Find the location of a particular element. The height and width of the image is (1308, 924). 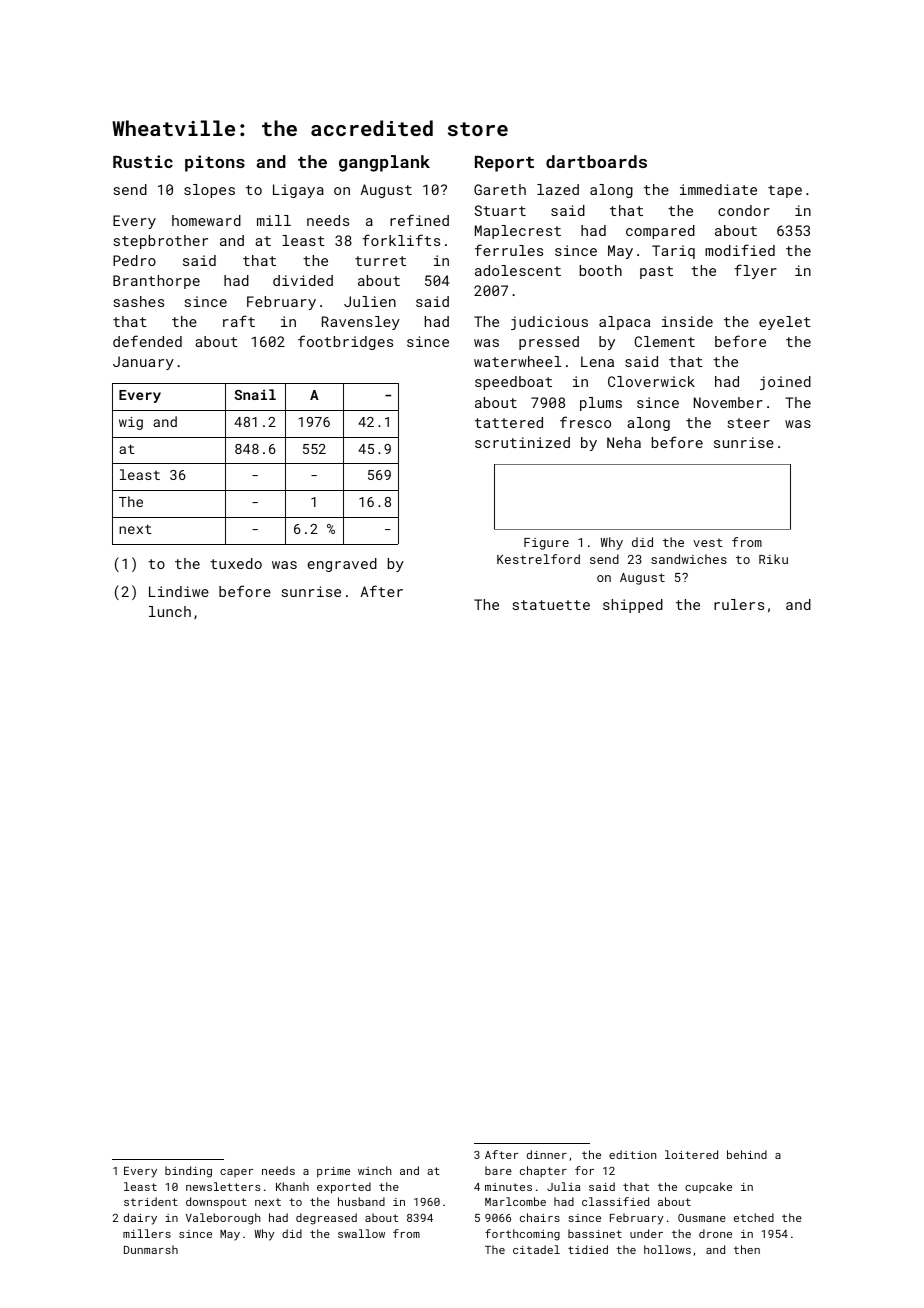

loitered is located at coordinates (691, 1154).
